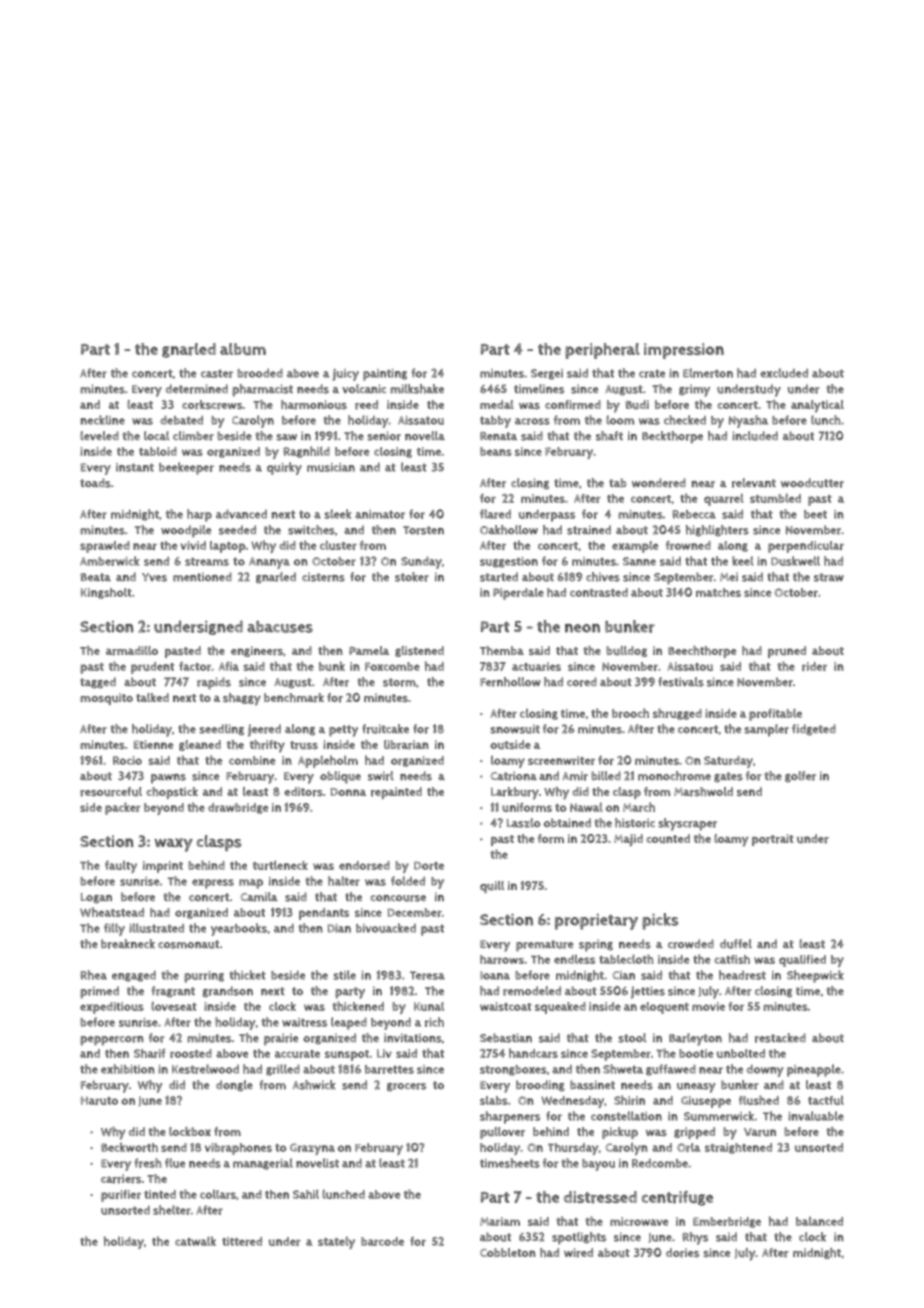  Describe the element at coordinates (668, 838) in the document. I see `counted` at that location.
